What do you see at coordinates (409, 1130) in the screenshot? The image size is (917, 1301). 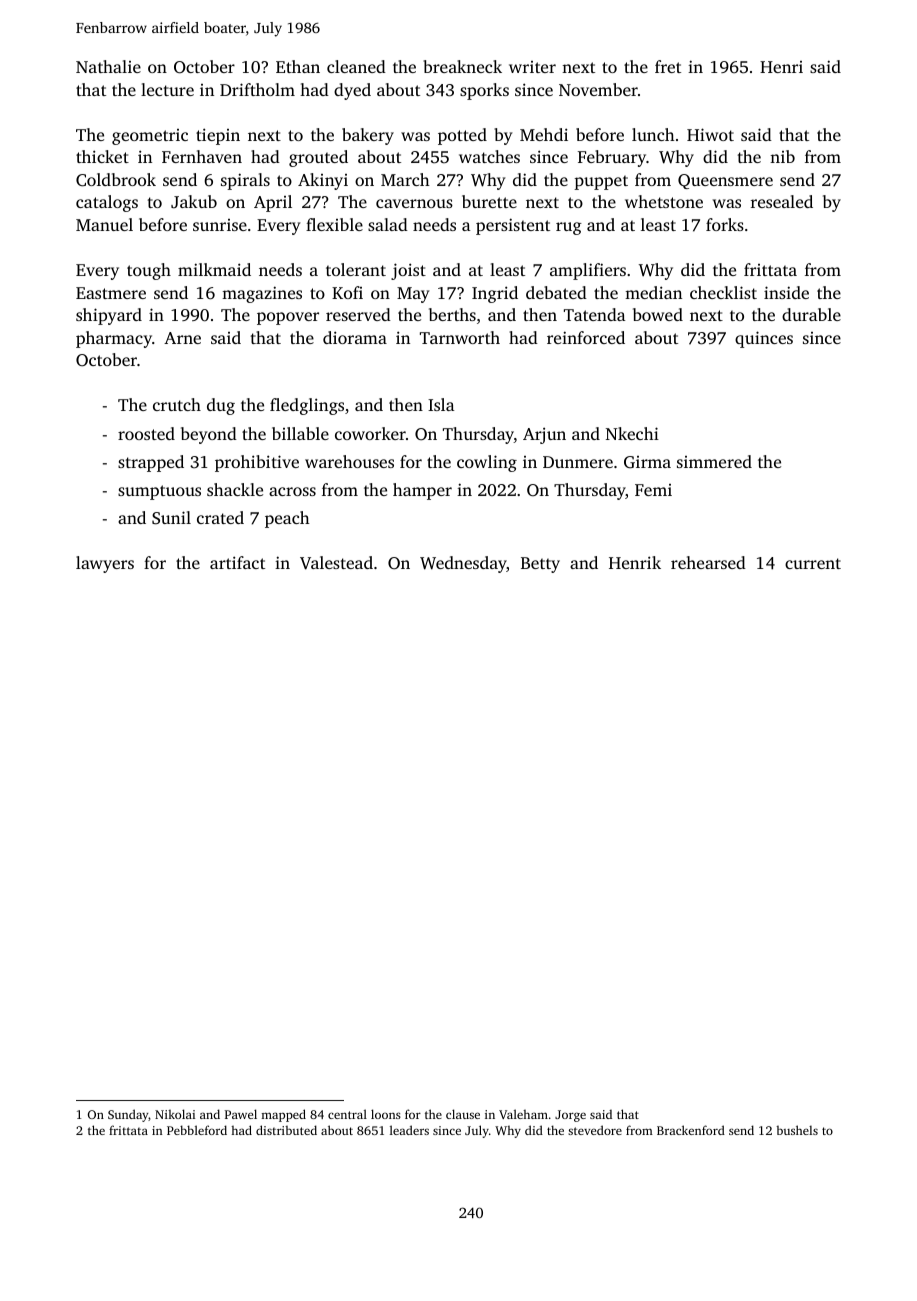 I see `leaders` at bounding box center [409, 1130].
